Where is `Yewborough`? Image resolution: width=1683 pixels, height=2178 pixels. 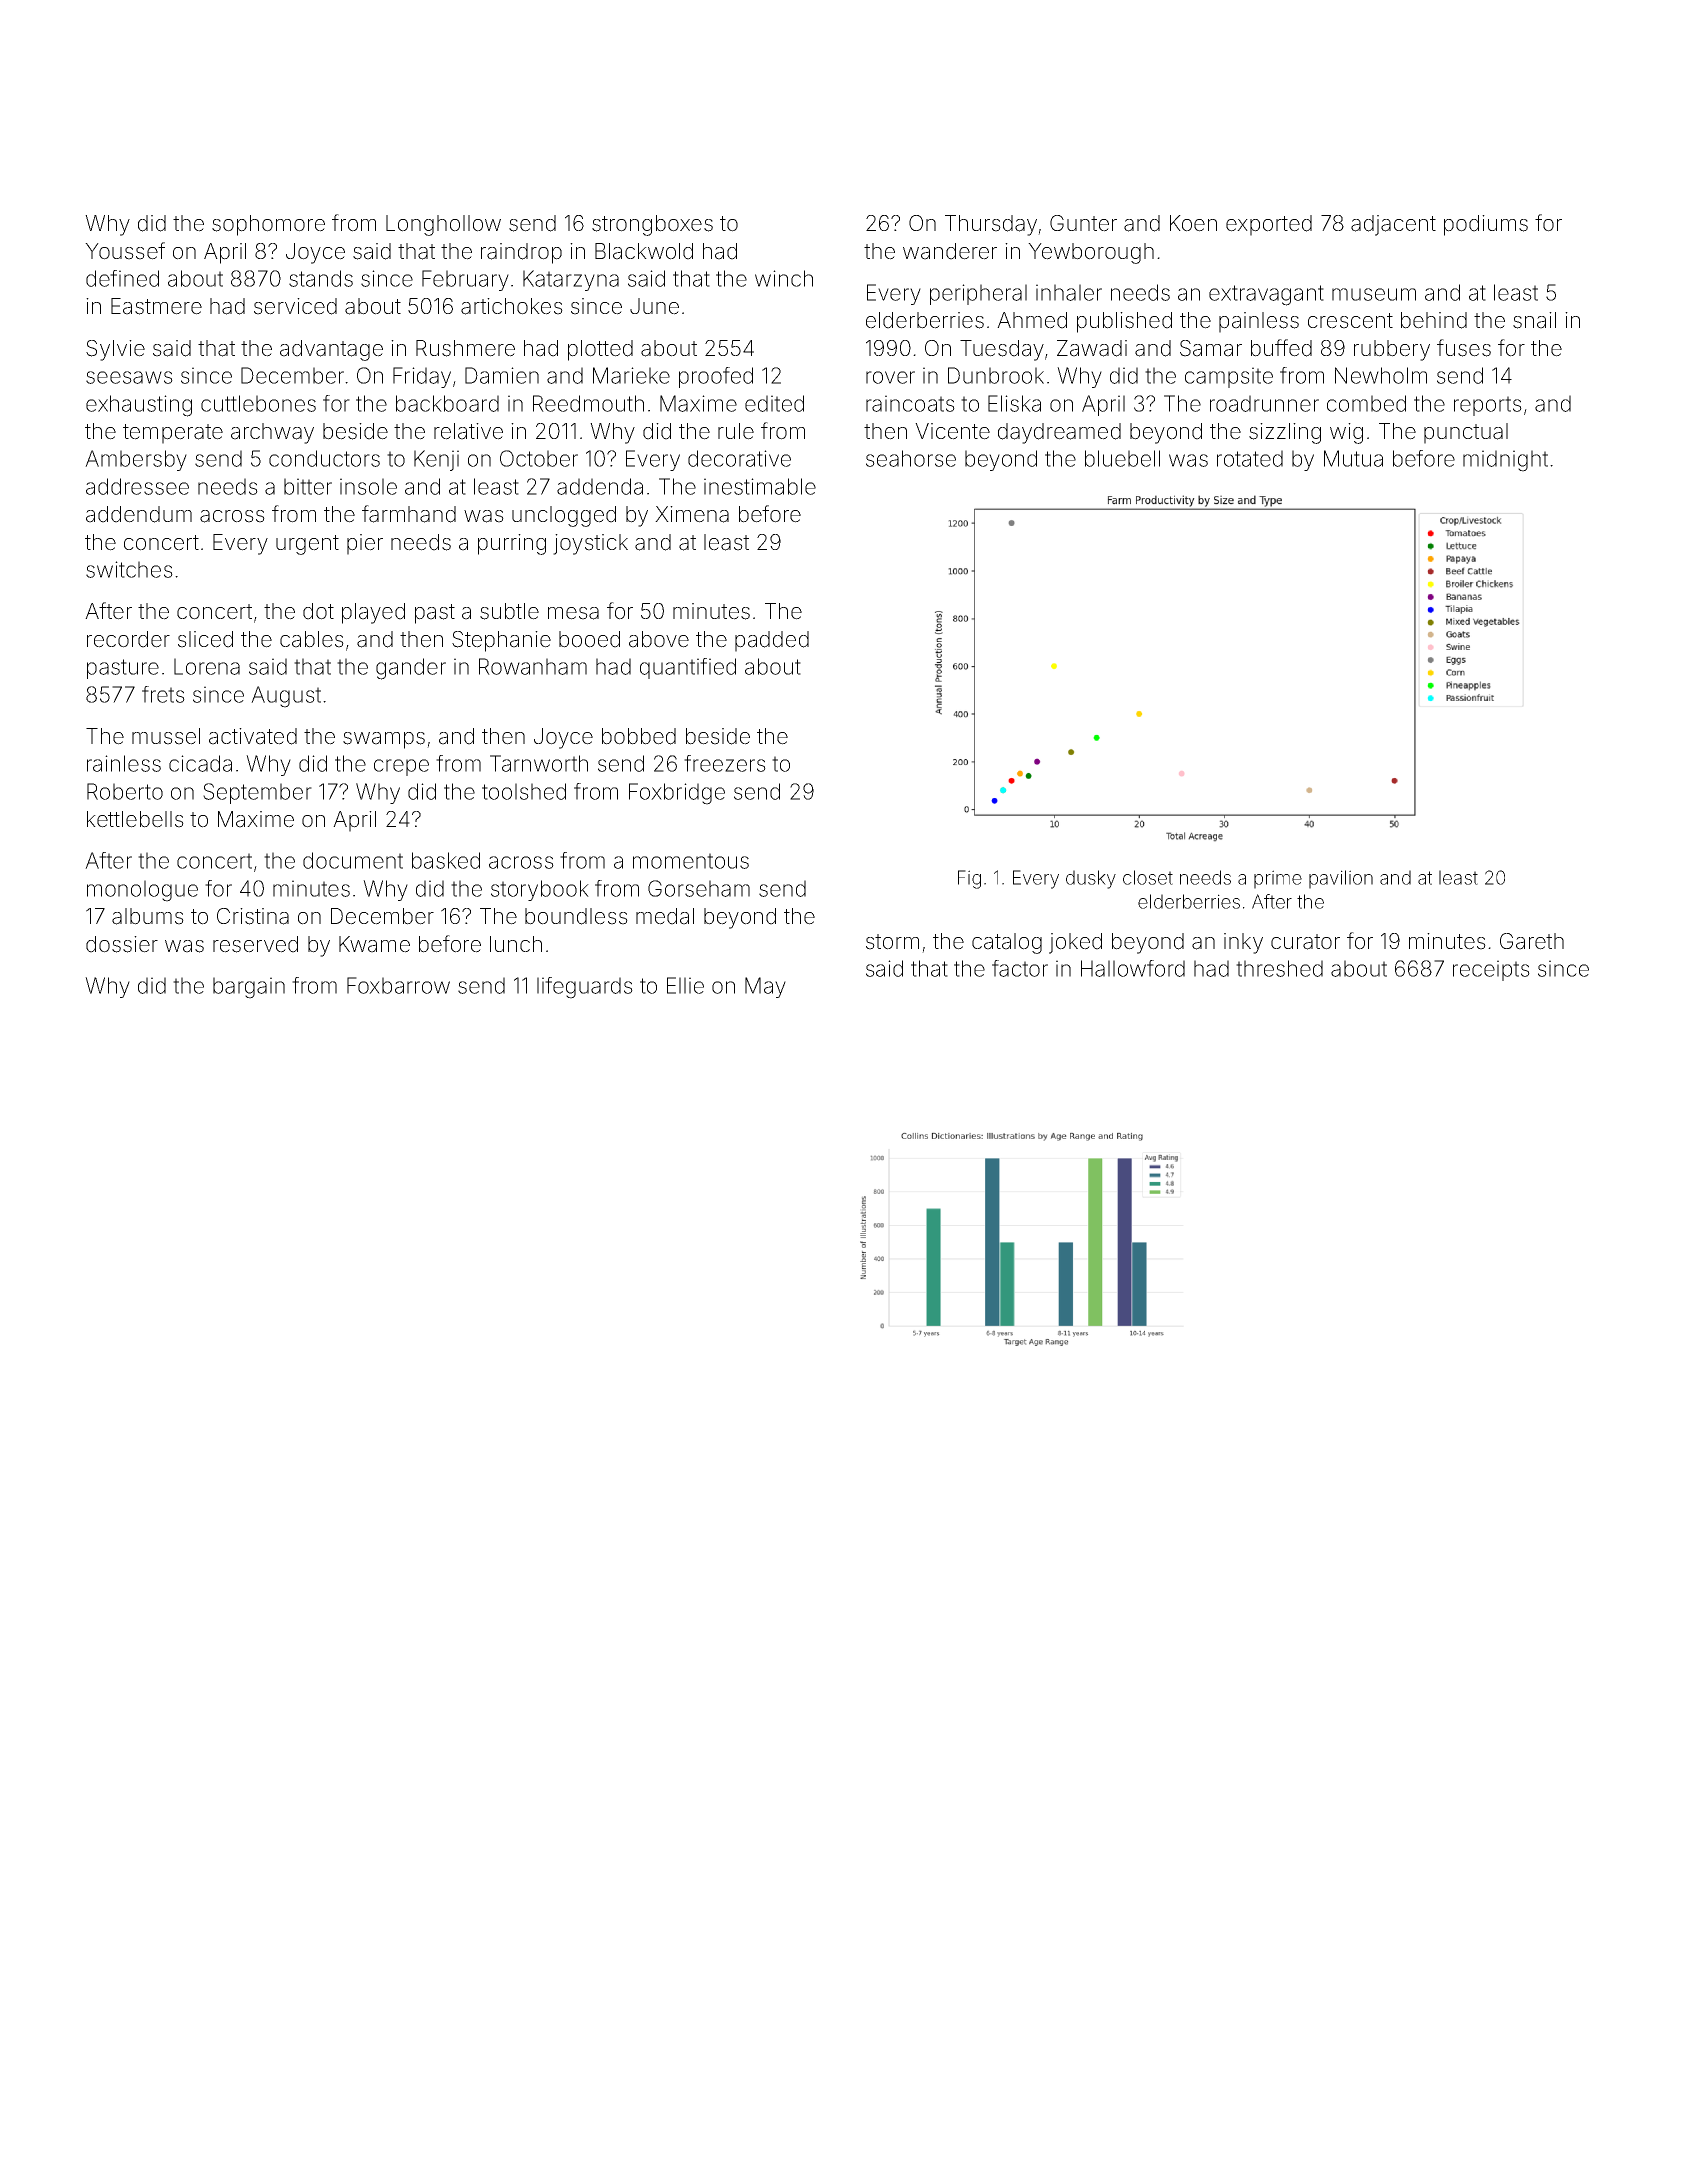
Yewborough is located at coordinates (1091, 253).
